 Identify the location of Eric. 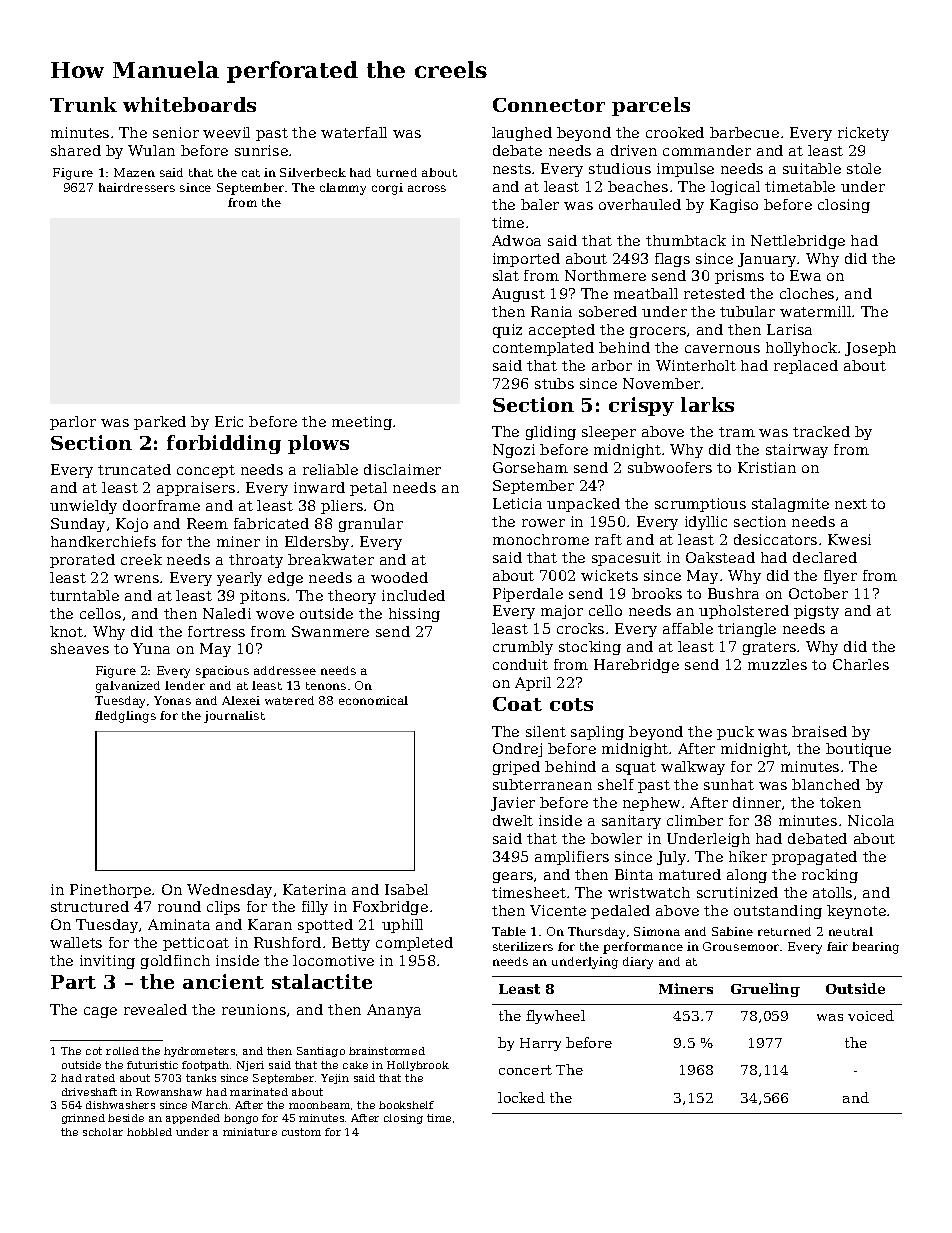
(229, 421).
